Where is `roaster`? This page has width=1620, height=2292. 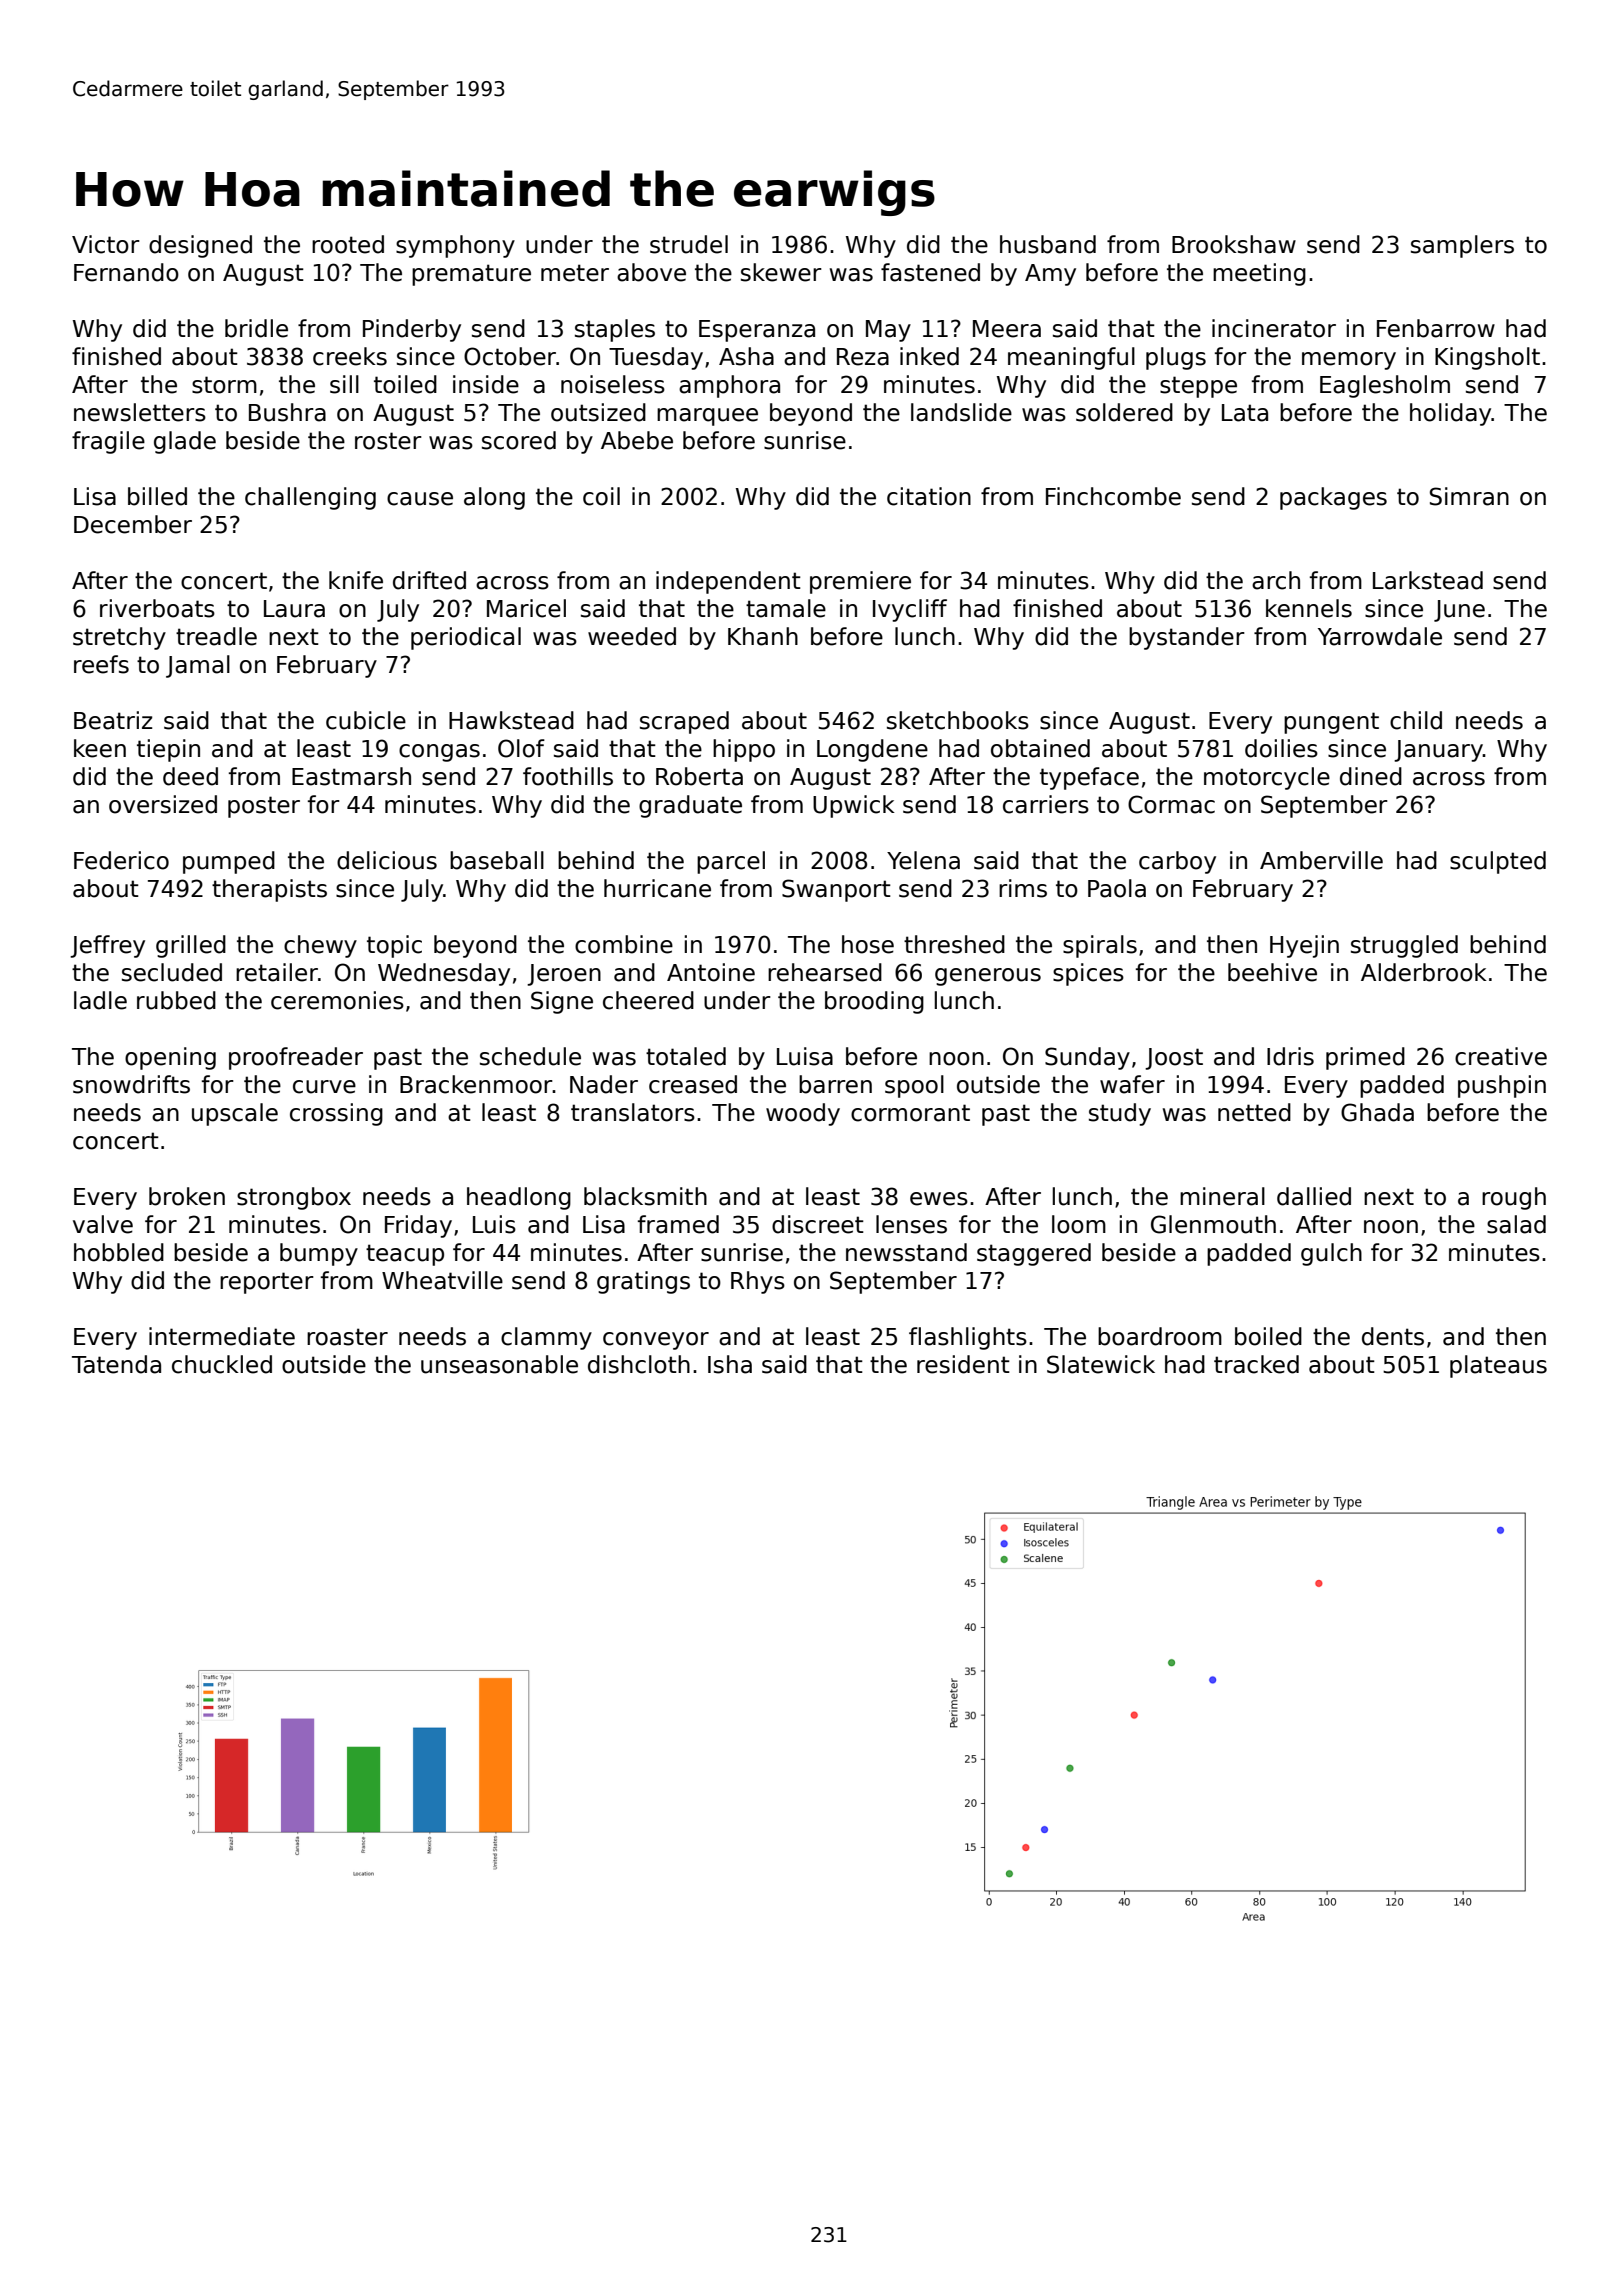
roaster is located at coordinates (347, 1337).
